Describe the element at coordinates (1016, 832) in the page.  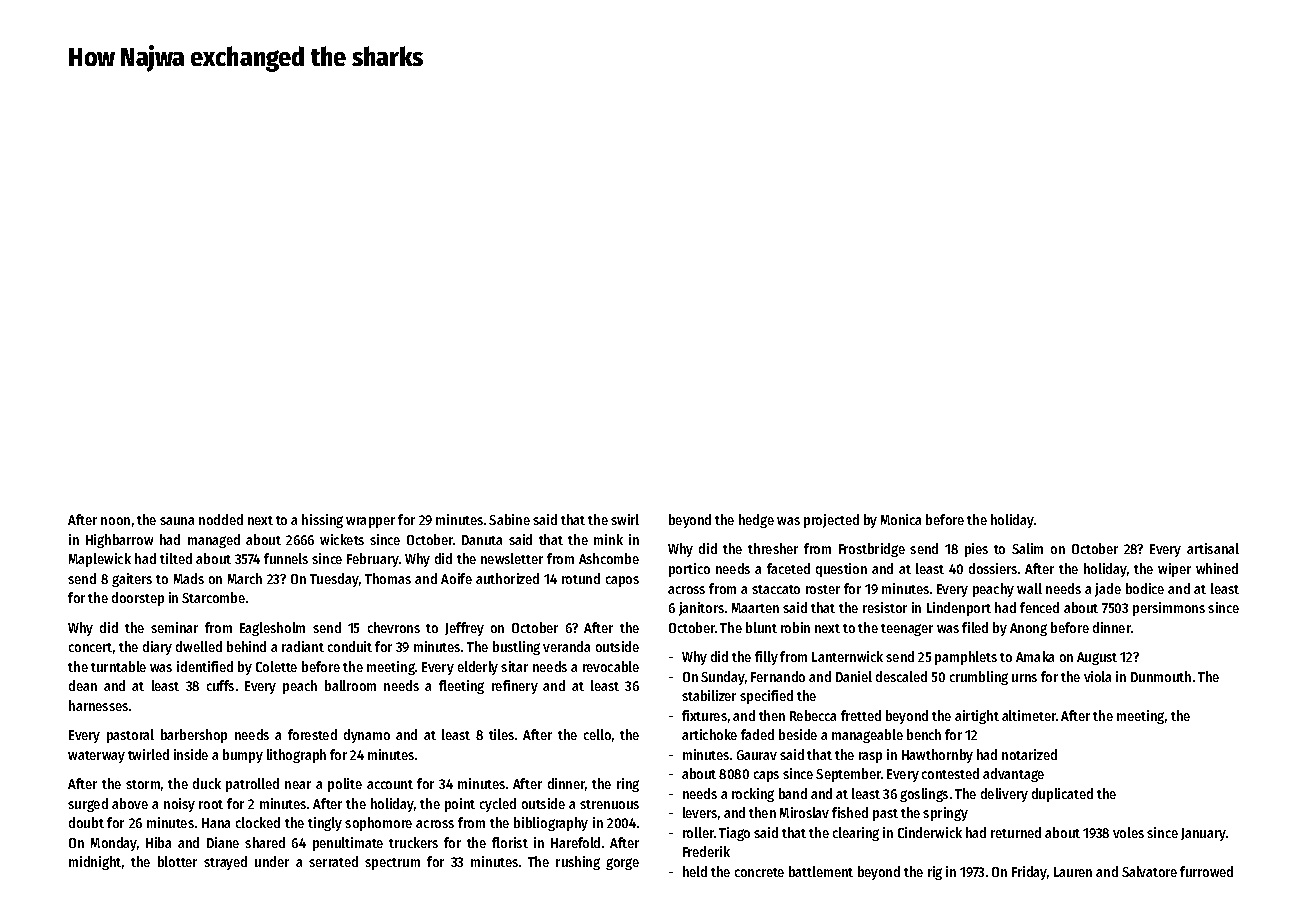
I see `returned` at that location.
